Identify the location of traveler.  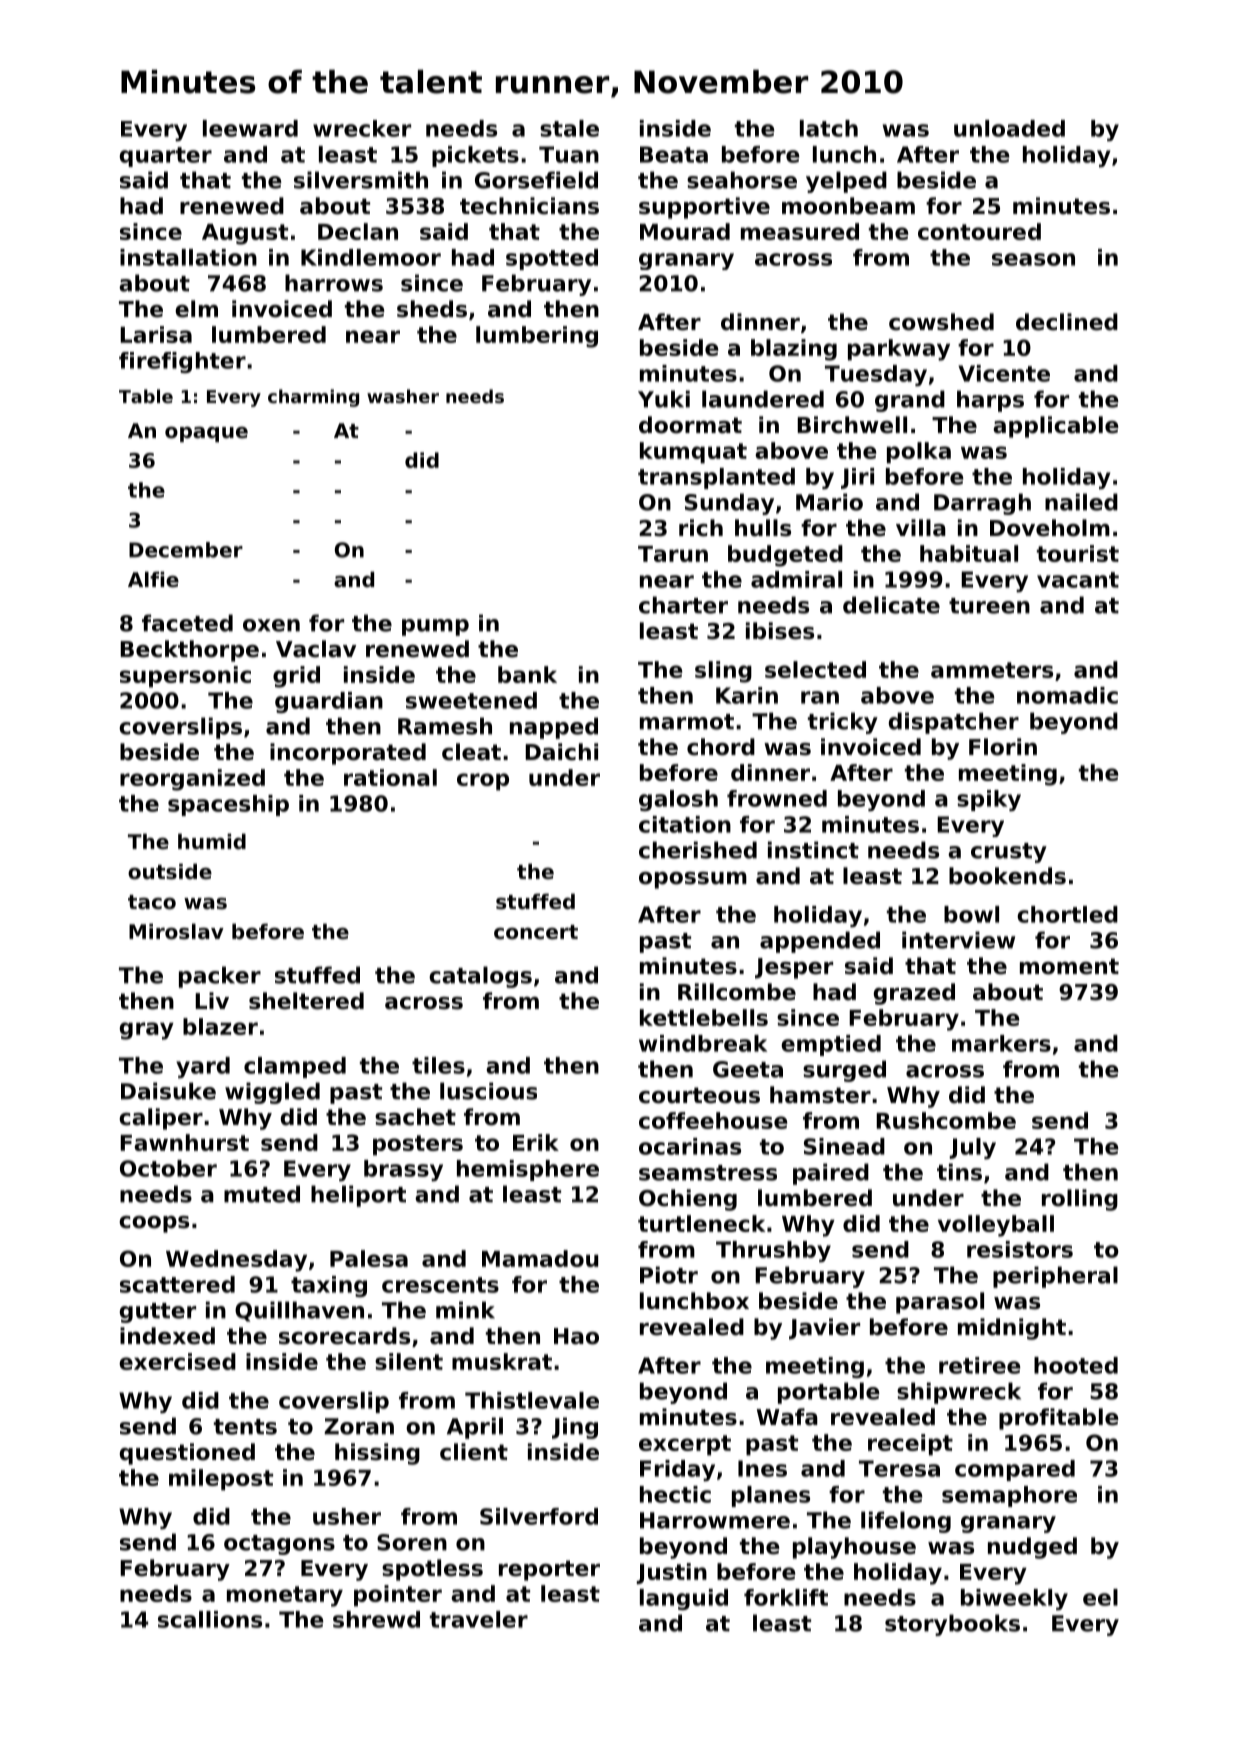
(479, 1619).
